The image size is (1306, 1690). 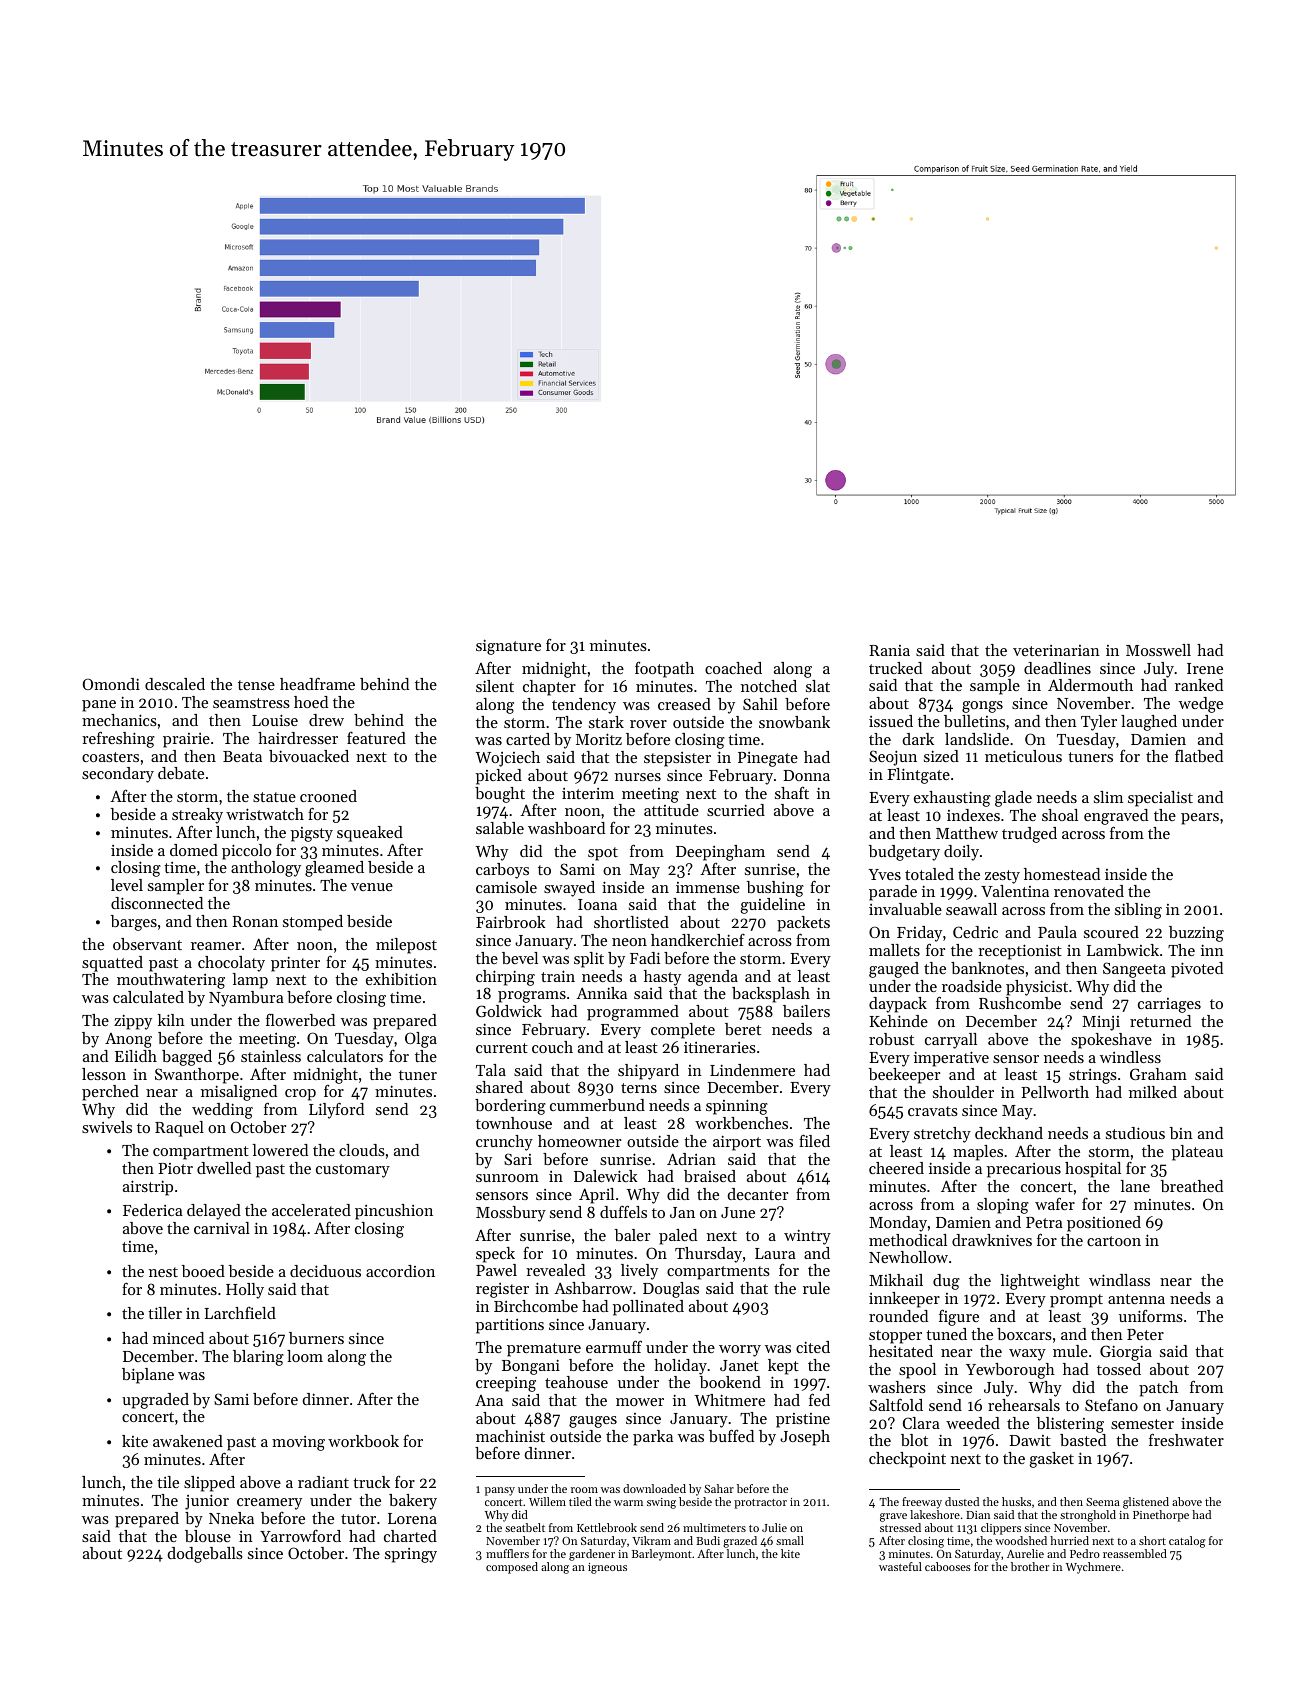 What do you see at coordinates (505, 978) in the document?
I see `chirping` at bounding box center [505, 978].
